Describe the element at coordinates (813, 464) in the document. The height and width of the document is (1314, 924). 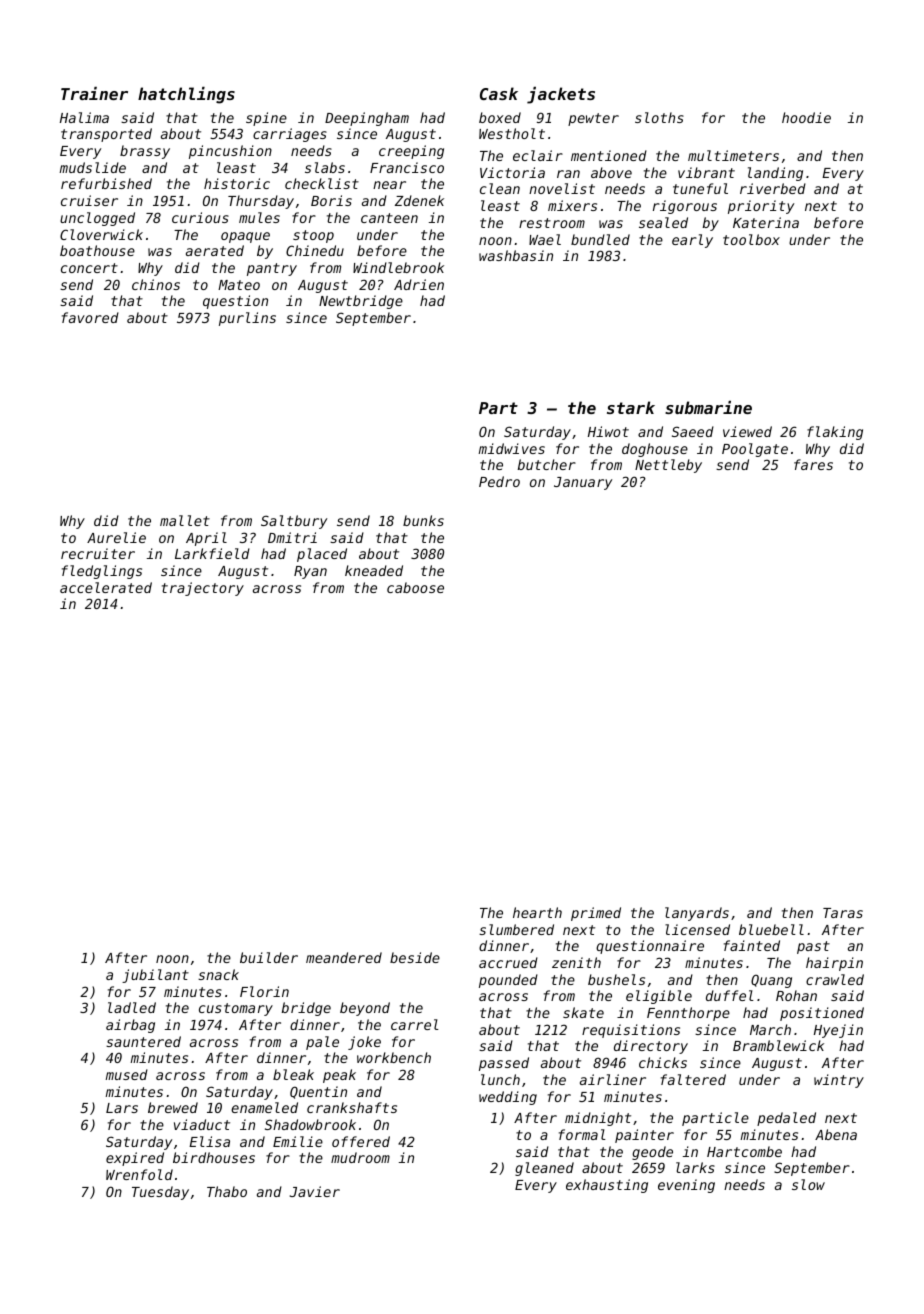
I see `fares` at that location.
